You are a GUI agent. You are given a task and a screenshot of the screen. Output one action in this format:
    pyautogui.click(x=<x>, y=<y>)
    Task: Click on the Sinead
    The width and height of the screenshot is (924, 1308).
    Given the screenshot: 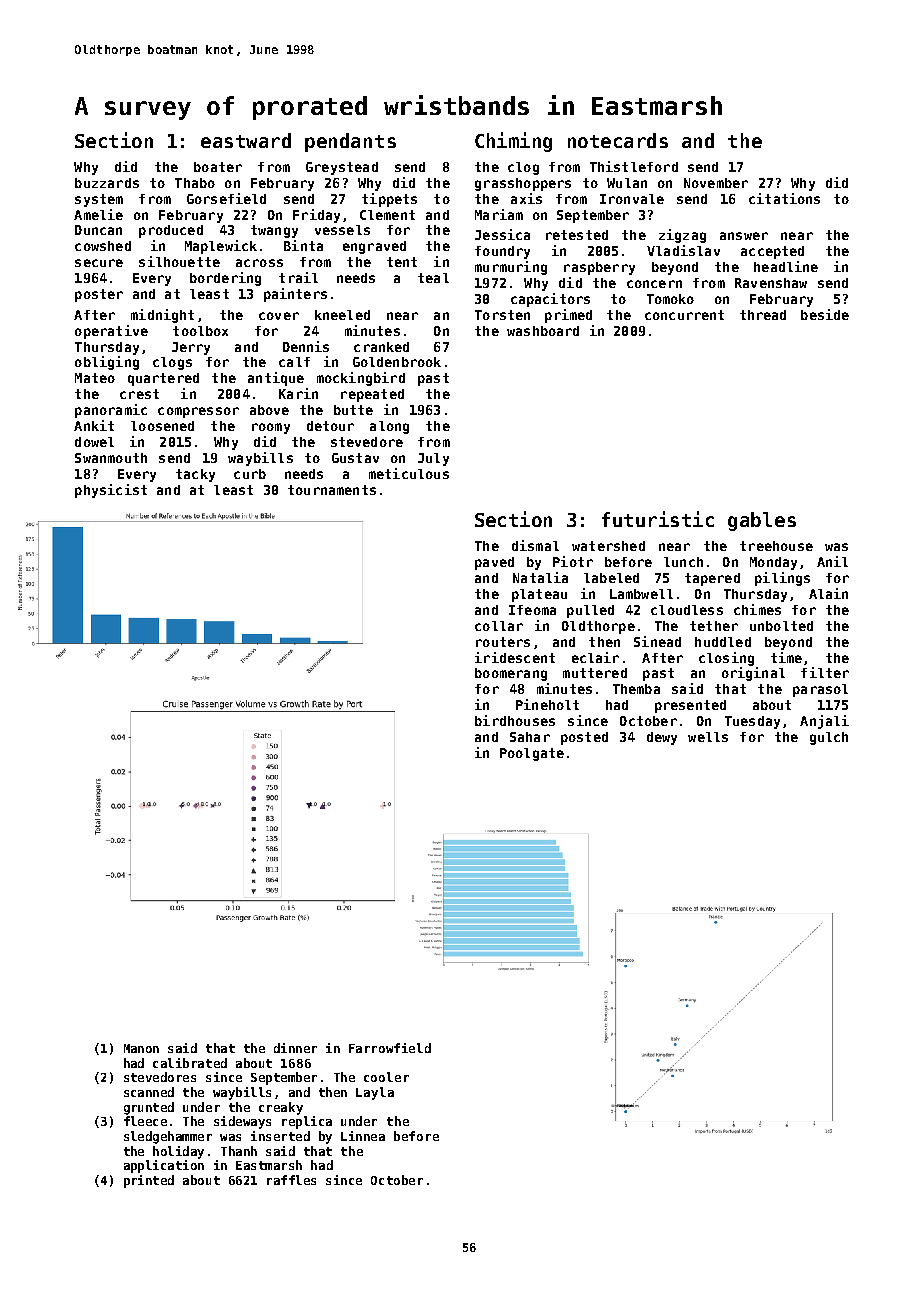 What is the action you would take?
    pyautogui.click(x=657, y=641)
